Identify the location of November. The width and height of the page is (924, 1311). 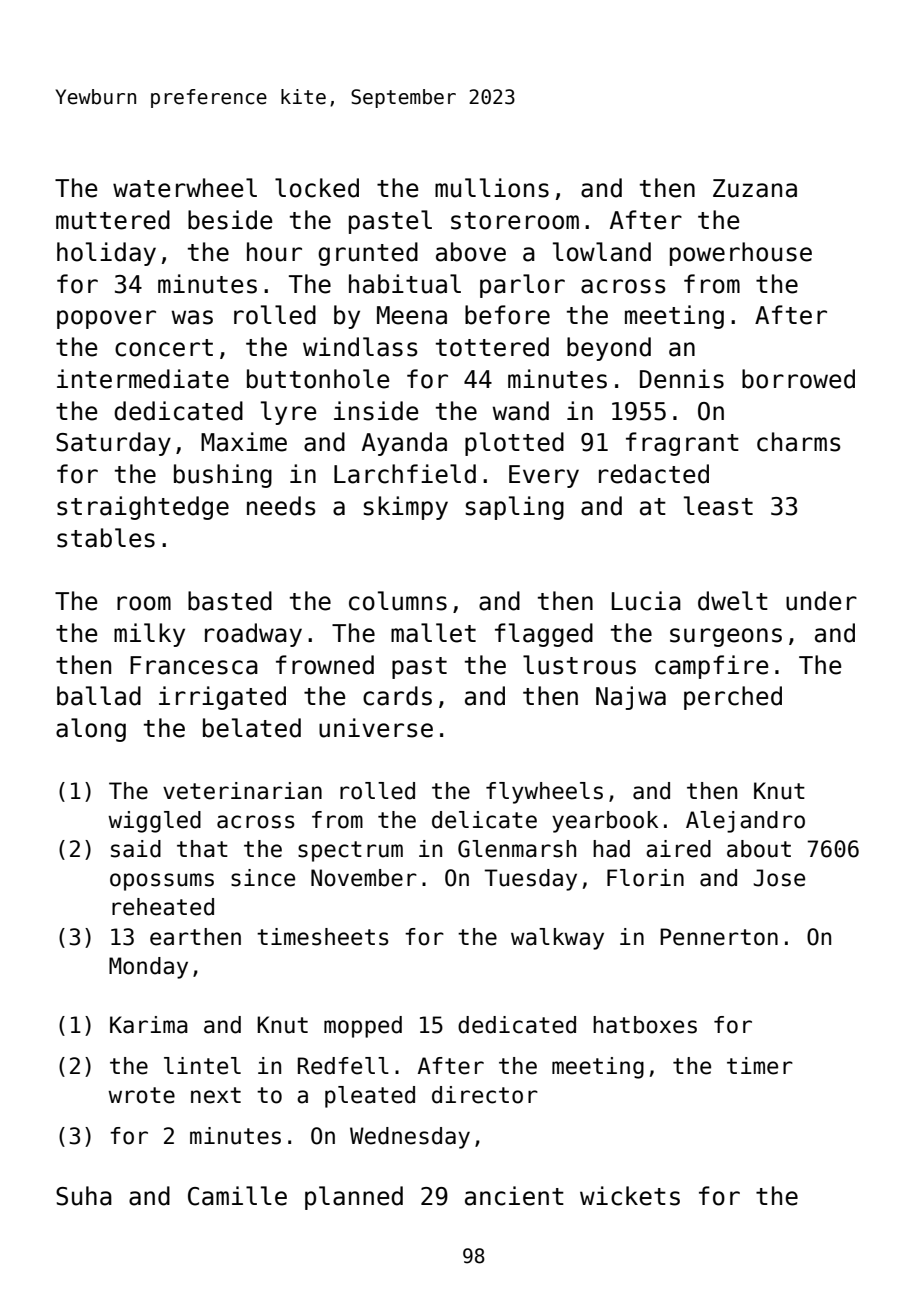
(364, 878).
